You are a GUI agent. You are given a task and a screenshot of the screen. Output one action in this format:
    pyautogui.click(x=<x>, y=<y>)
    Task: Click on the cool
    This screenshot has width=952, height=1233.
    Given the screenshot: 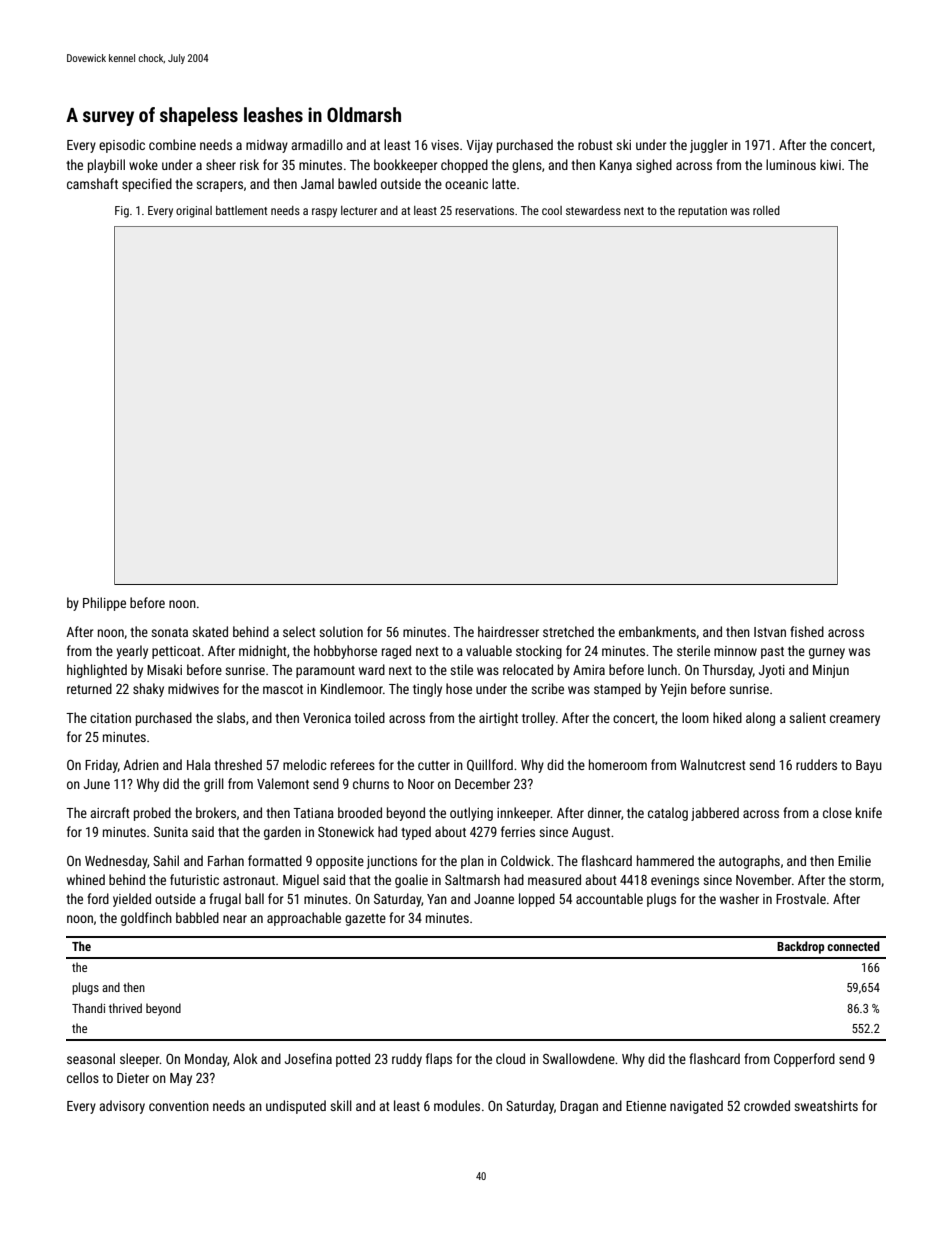 What is the action you would take?
    pyautogui.click(x=552, y=210)
